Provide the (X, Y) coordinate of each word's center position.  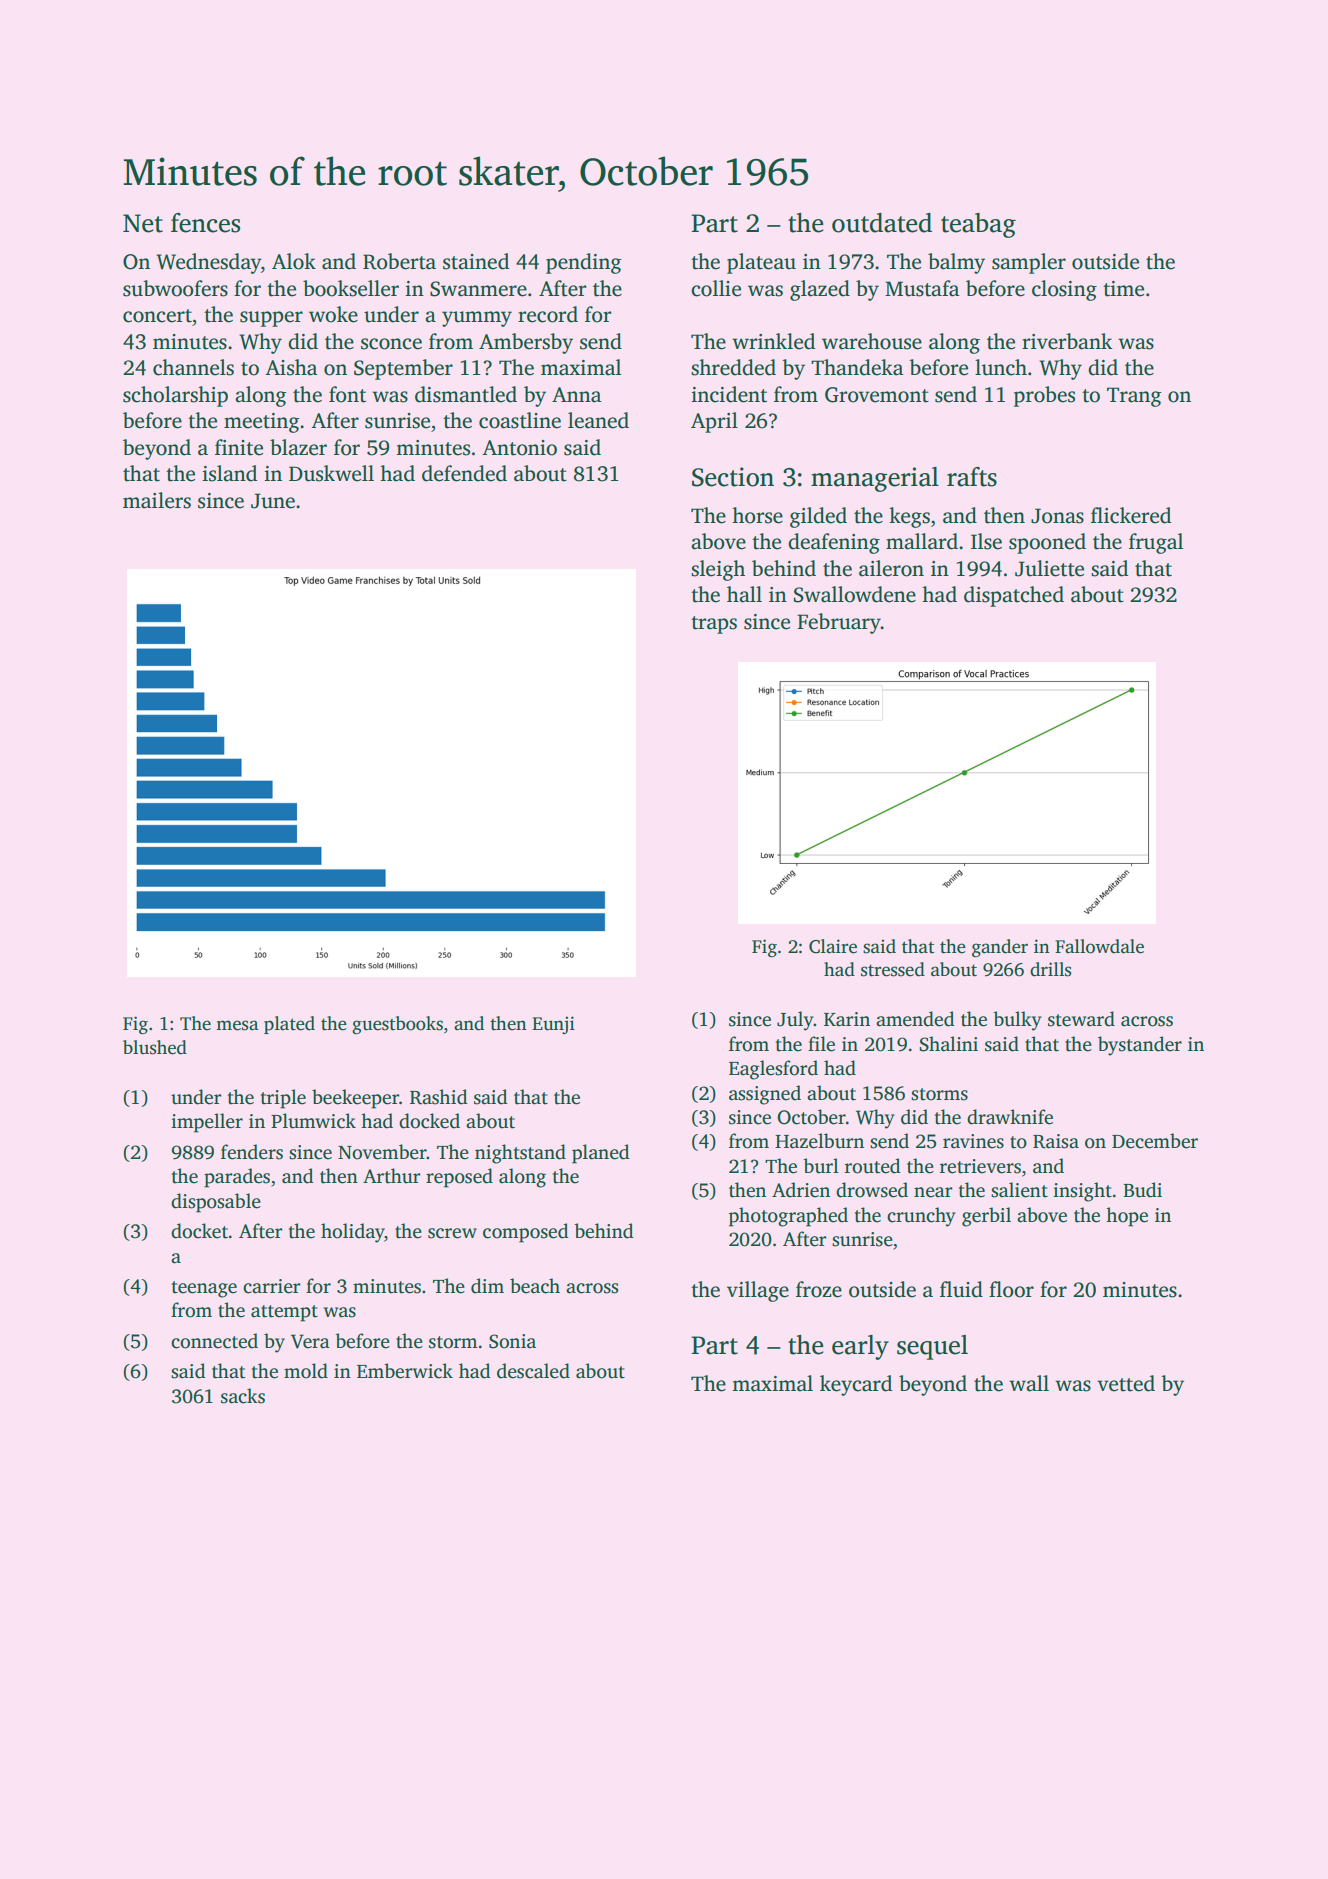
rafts (972, 477)
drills (1051, 969)
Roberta (399, 261)
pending (584, 263)
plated (289, 1025)
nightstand (520, 1154)
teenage (204, 1289)
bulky (1017, 1021)
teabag (978, 225)
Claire (833, 946)
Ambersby (526, 343)
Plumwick (313, 1121)
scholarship (175, 396)
